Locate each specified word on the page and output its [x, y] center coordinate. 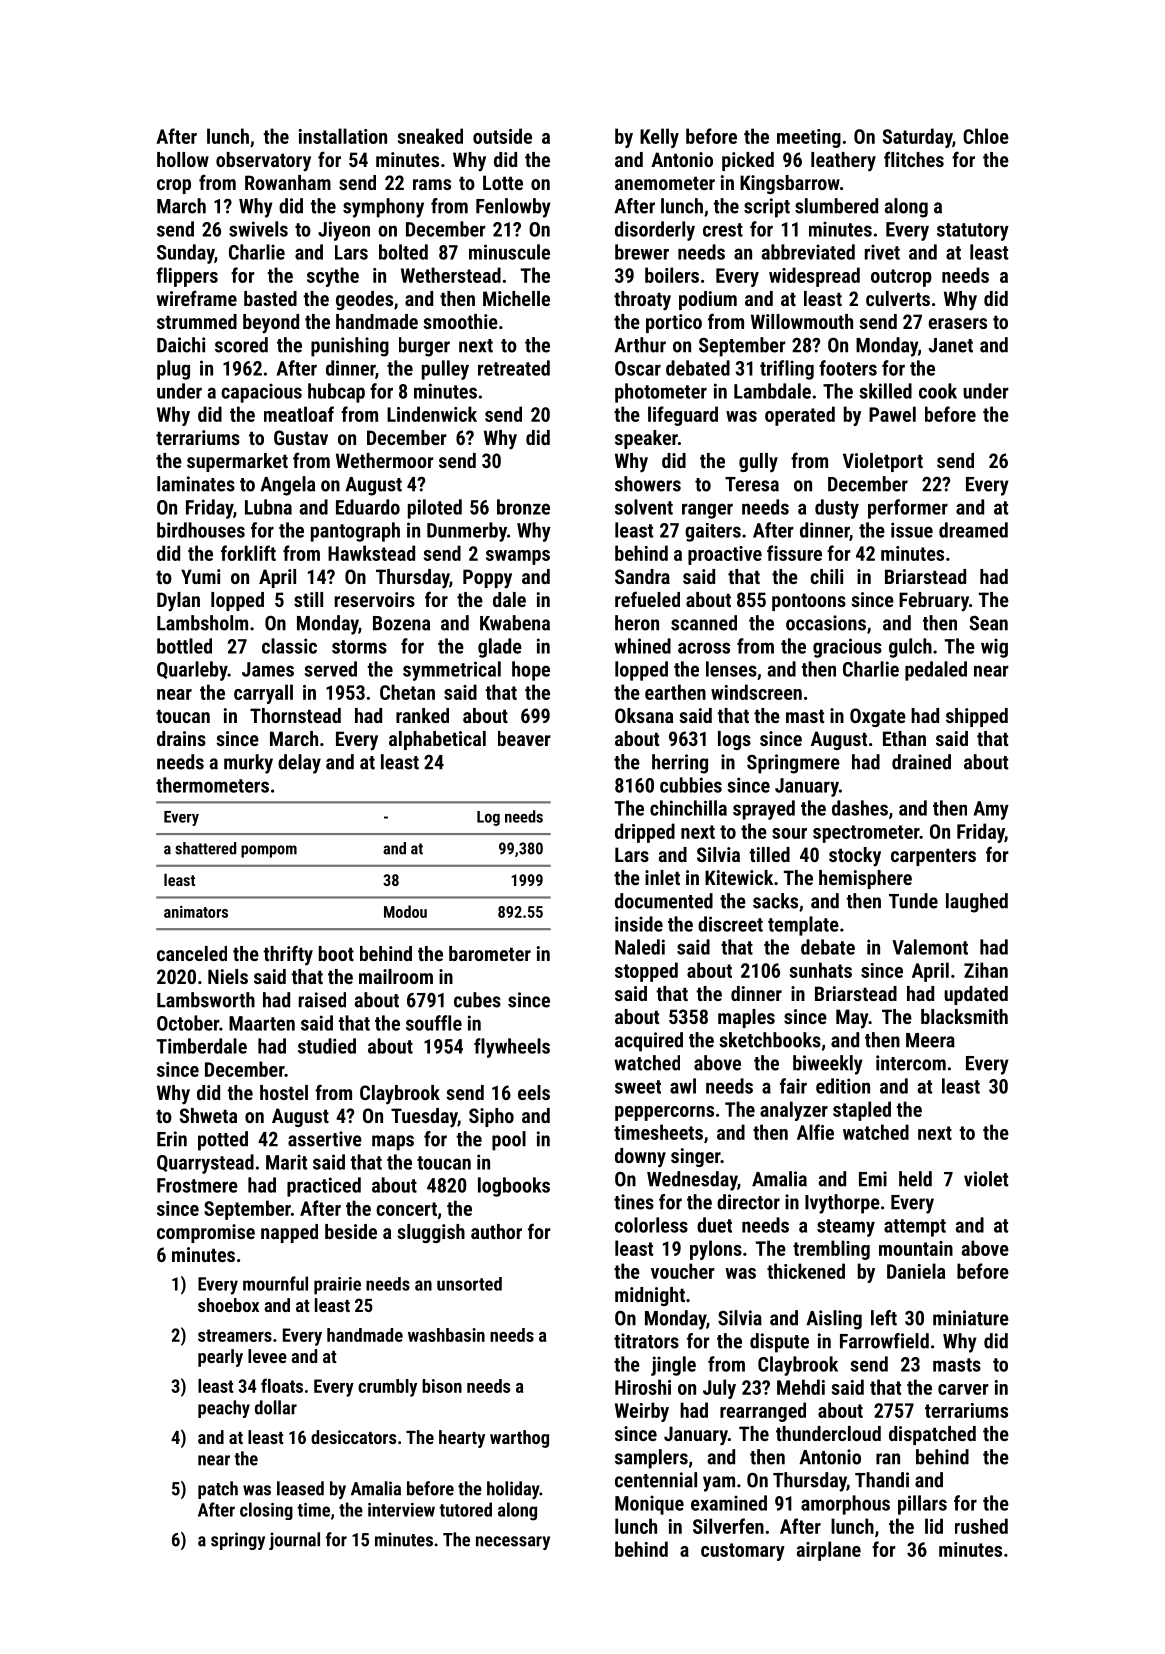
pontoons [809, 602]
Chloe [986, 136]
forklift [248, 553]
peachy [224, 1409]
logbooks [514, 1187]
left [884, 1318]
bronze [523, 507]
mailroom [396, 976]
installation [343, 136]
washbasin [446, 1335]
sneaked [430, 136]
